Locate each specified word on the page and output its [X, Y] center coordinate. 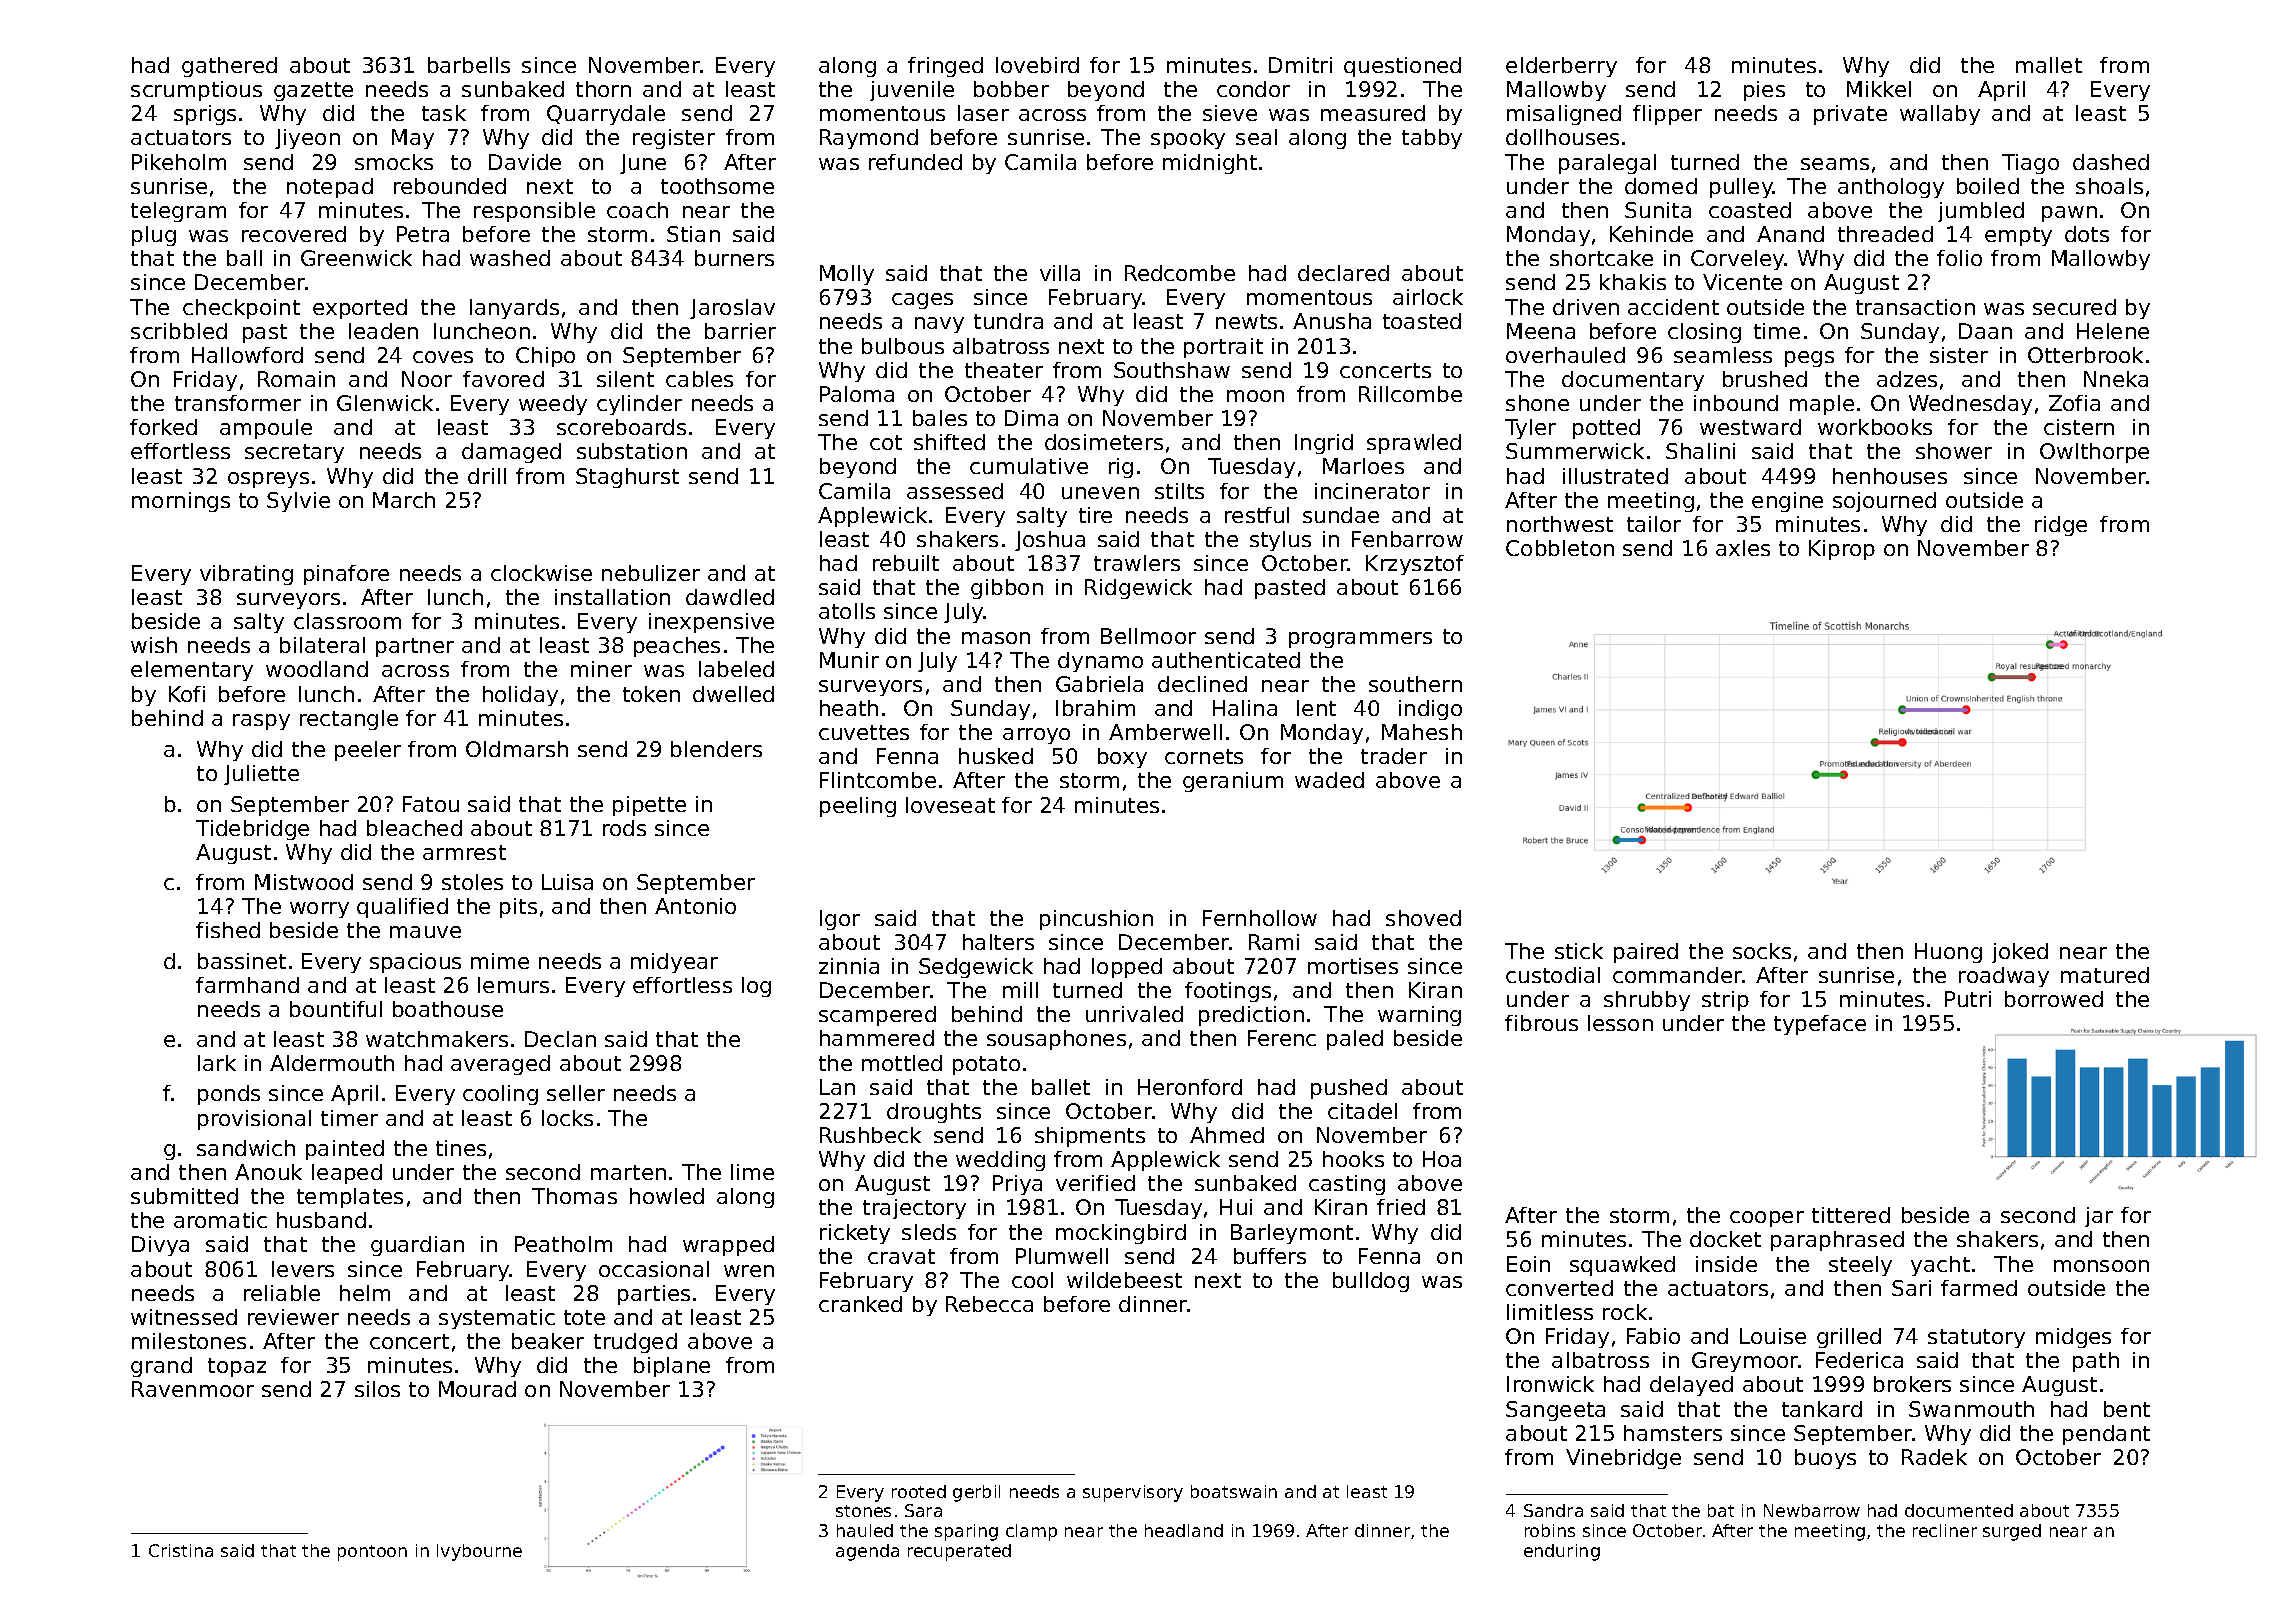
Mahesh [1422, 732]
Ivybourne [479, 1552]
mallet [2049, 65]
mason [996, 638]
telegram [178, 212]
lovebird [1037, 65]
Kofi [187, 694]
